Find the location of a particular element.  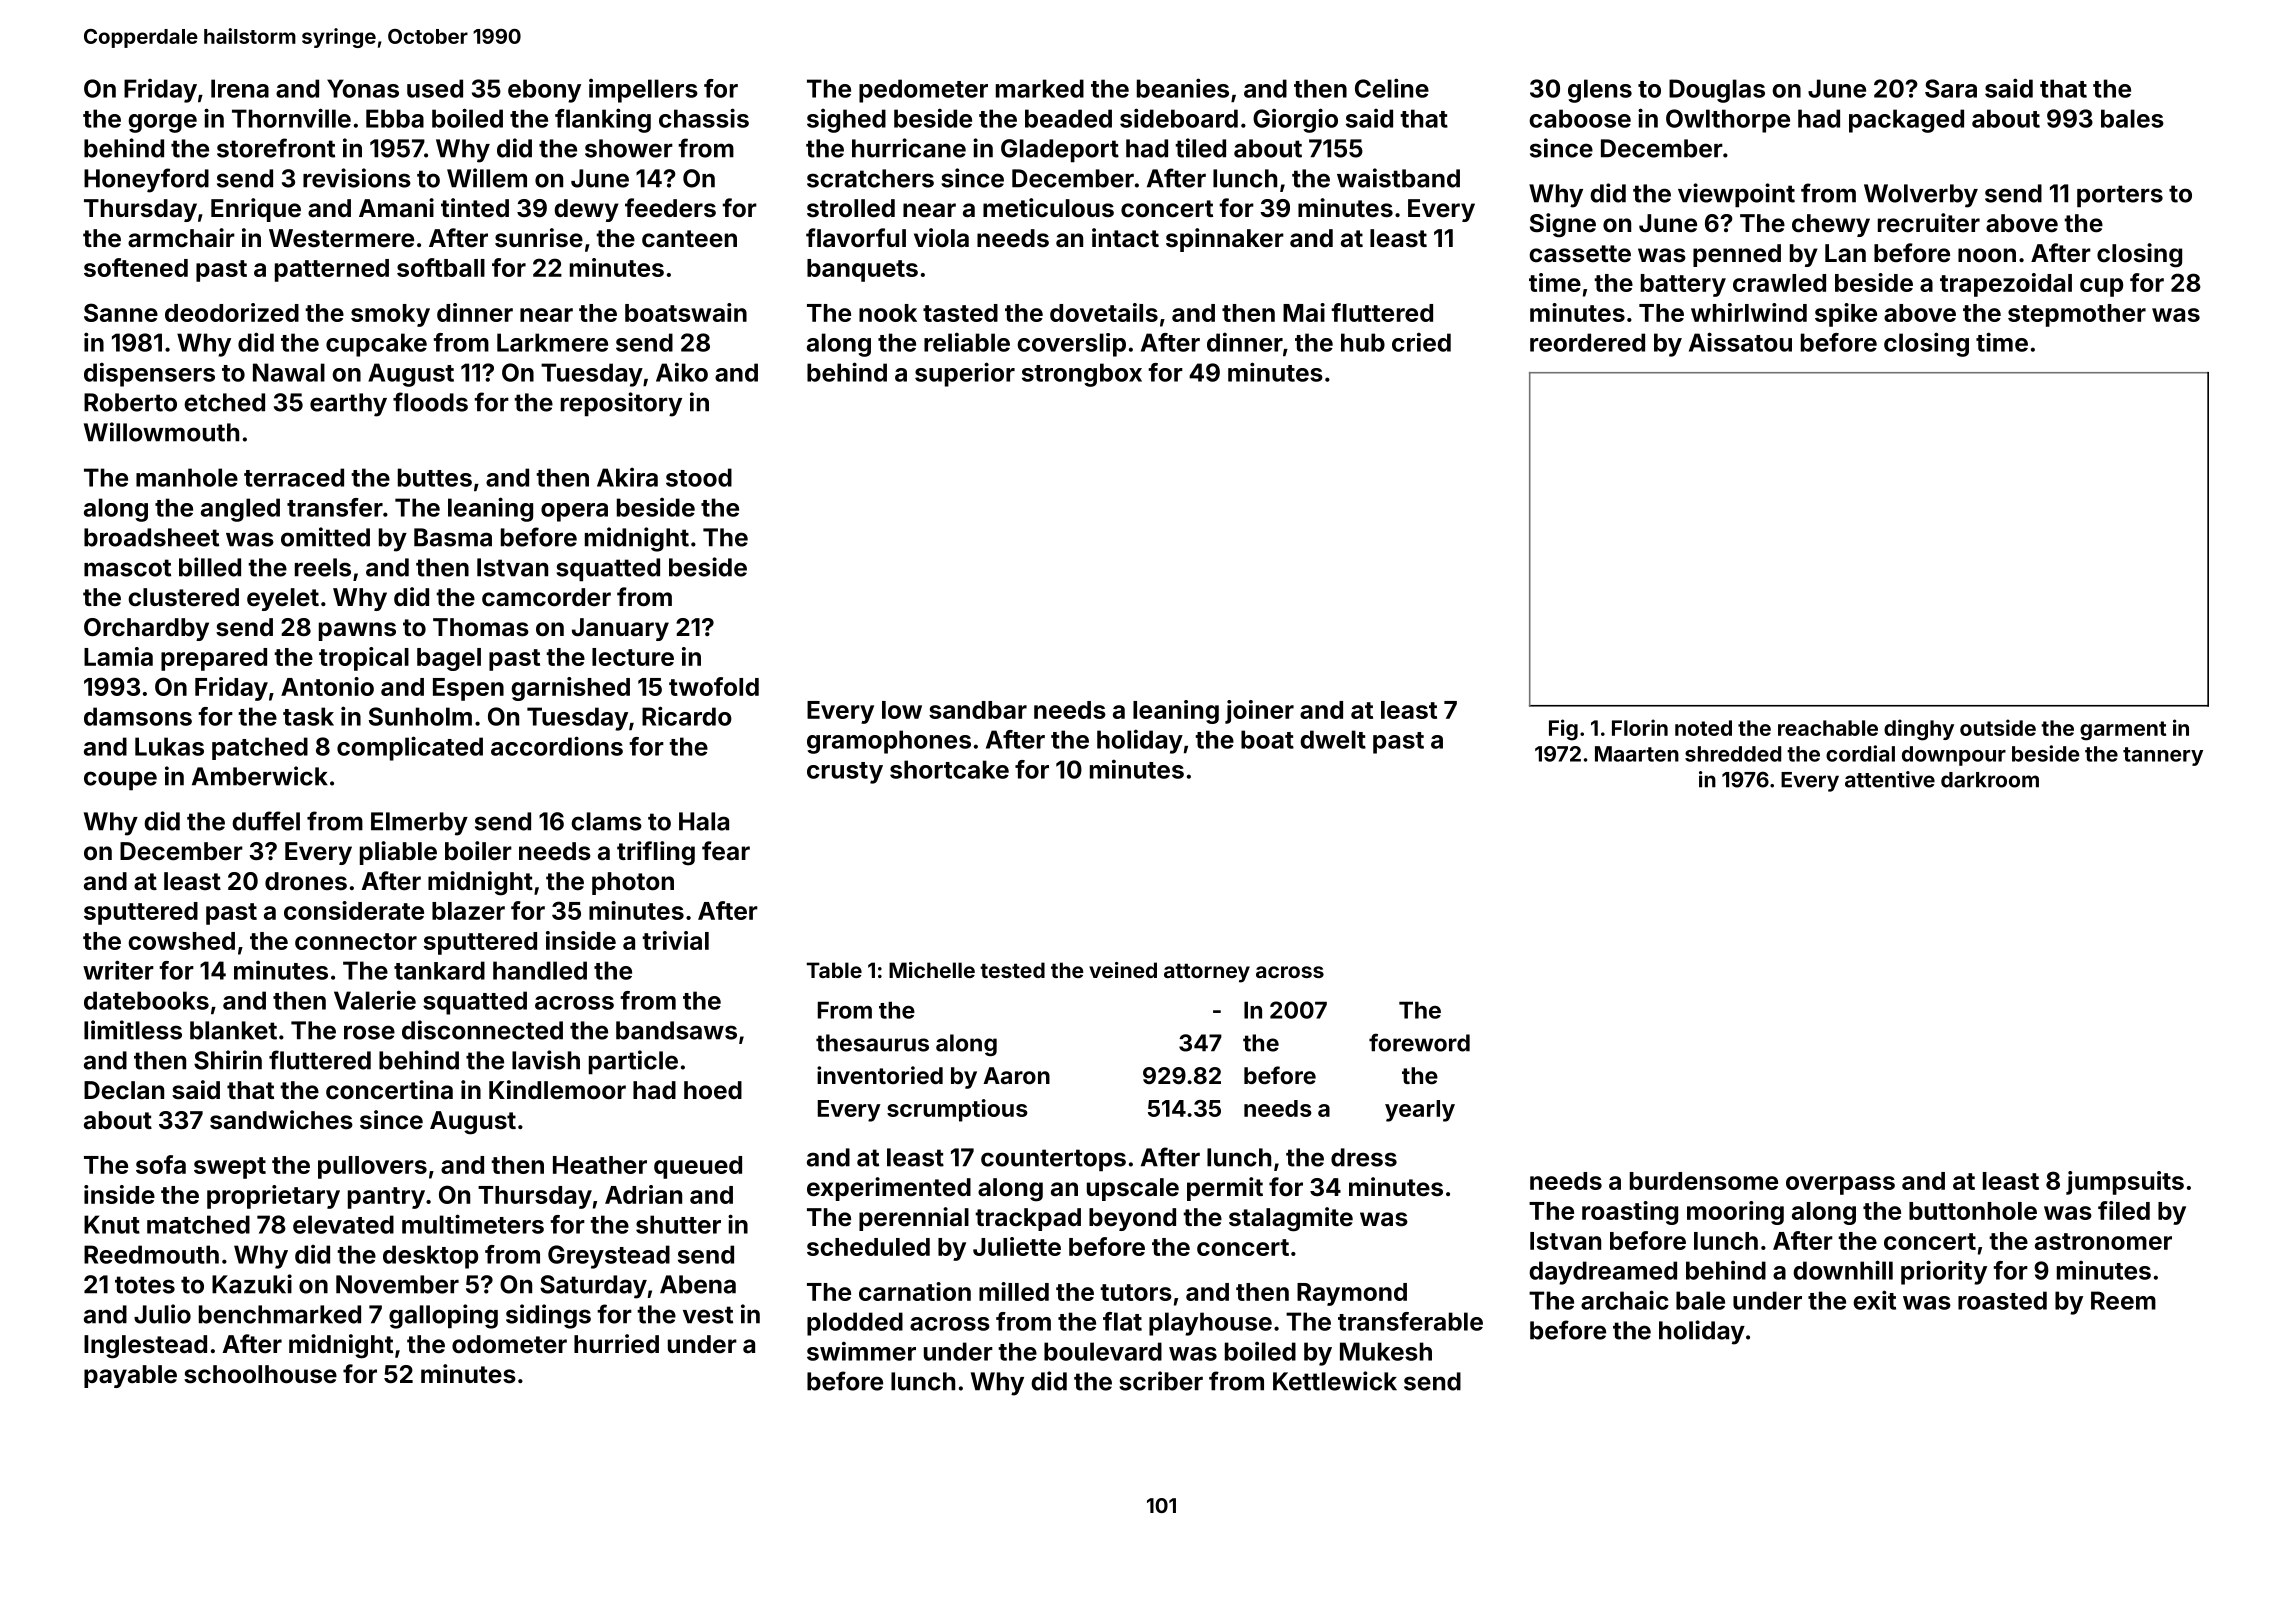

Sara is located at coordinates (1951, 88).
